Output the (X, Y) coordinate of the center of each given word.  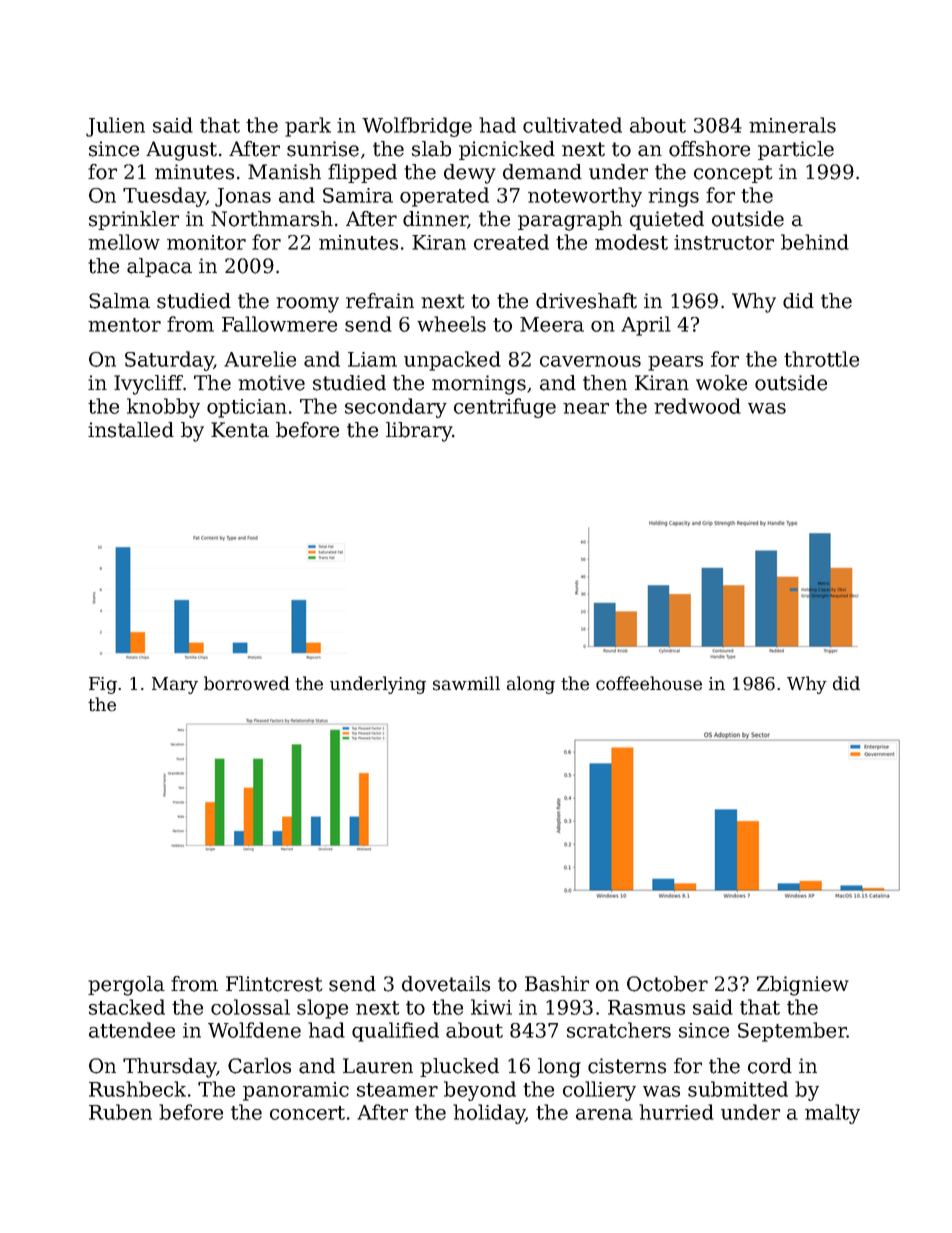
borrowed (247, 683)
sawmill (466, 683)
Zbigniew (803, 986)
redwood (697, 406)
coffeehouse (649, 683)
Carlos (259, 1066)
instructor (724, 242)
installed (131, 430)
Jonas (243, 197)
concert (307, 1113)
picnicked (507, 150)
